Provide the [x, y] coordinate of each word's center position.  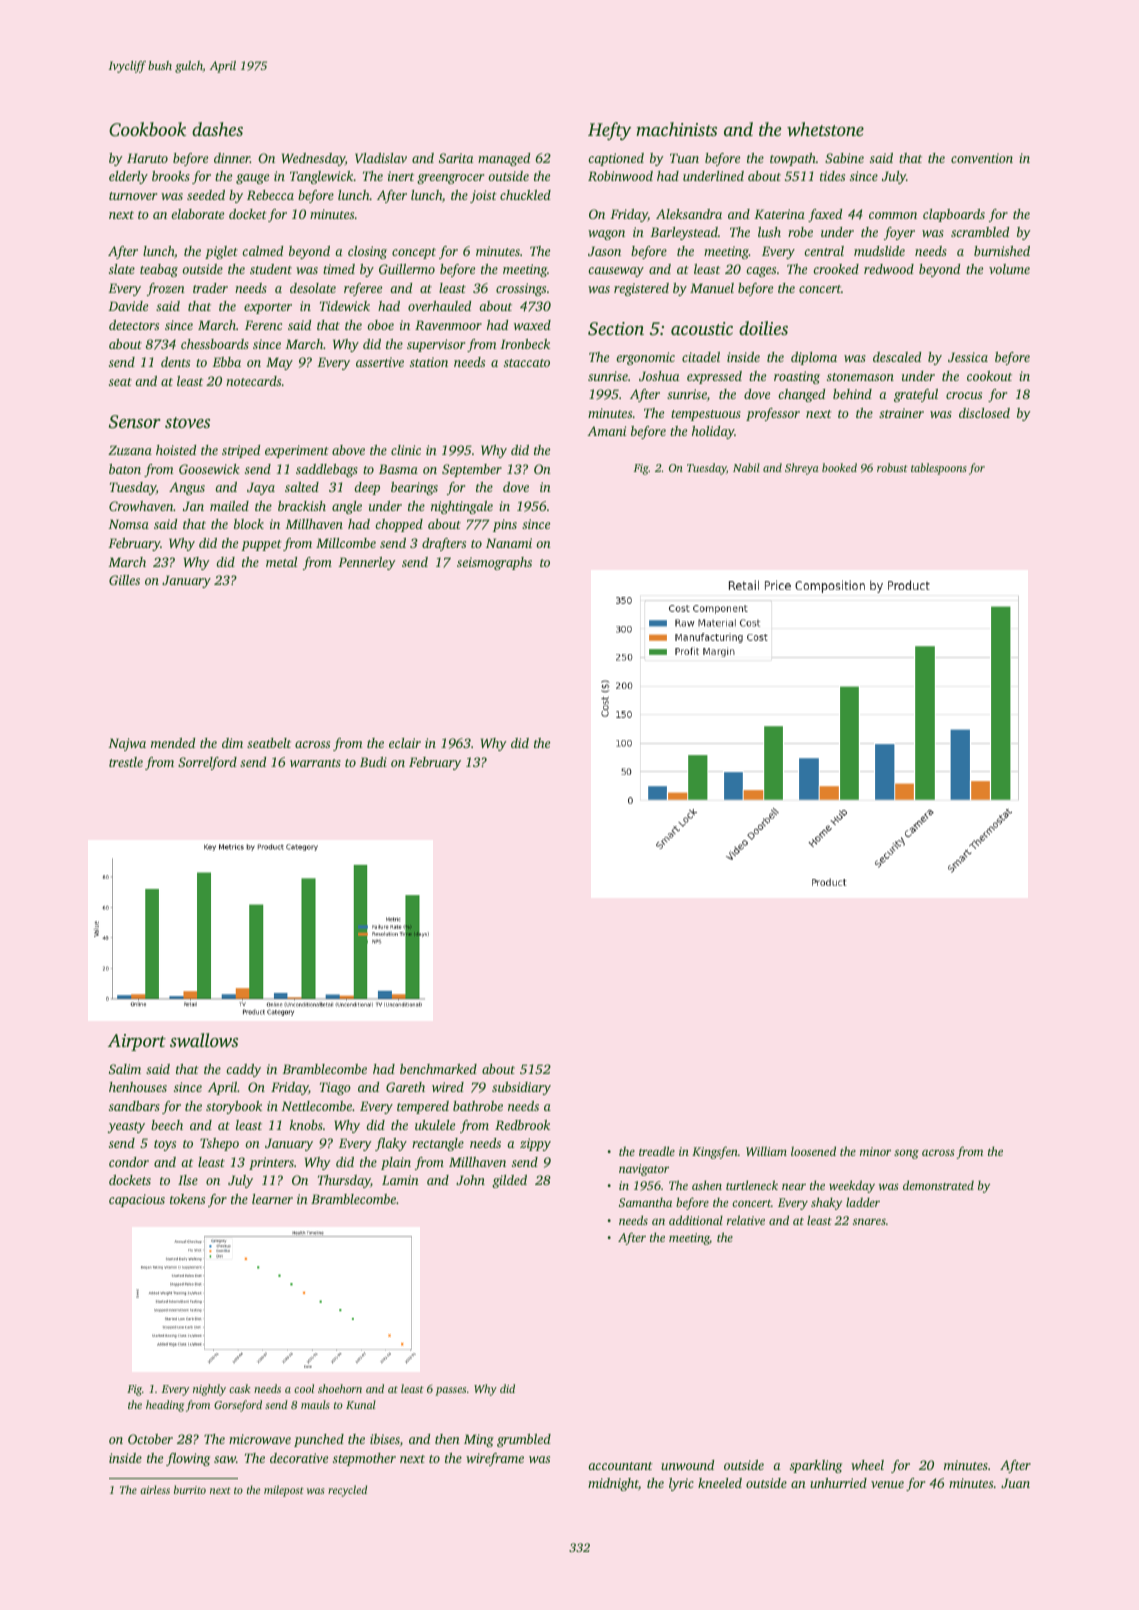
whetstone [825, 129]
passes [450, 1391]
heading [165, 1406]
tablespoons [939, 469]
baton [125, 469]
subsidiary [521, 1088]
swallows [204, 1040]
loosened [813, 1151]
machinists [676, 129]
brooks [171, 176]
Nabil [746, 467]
